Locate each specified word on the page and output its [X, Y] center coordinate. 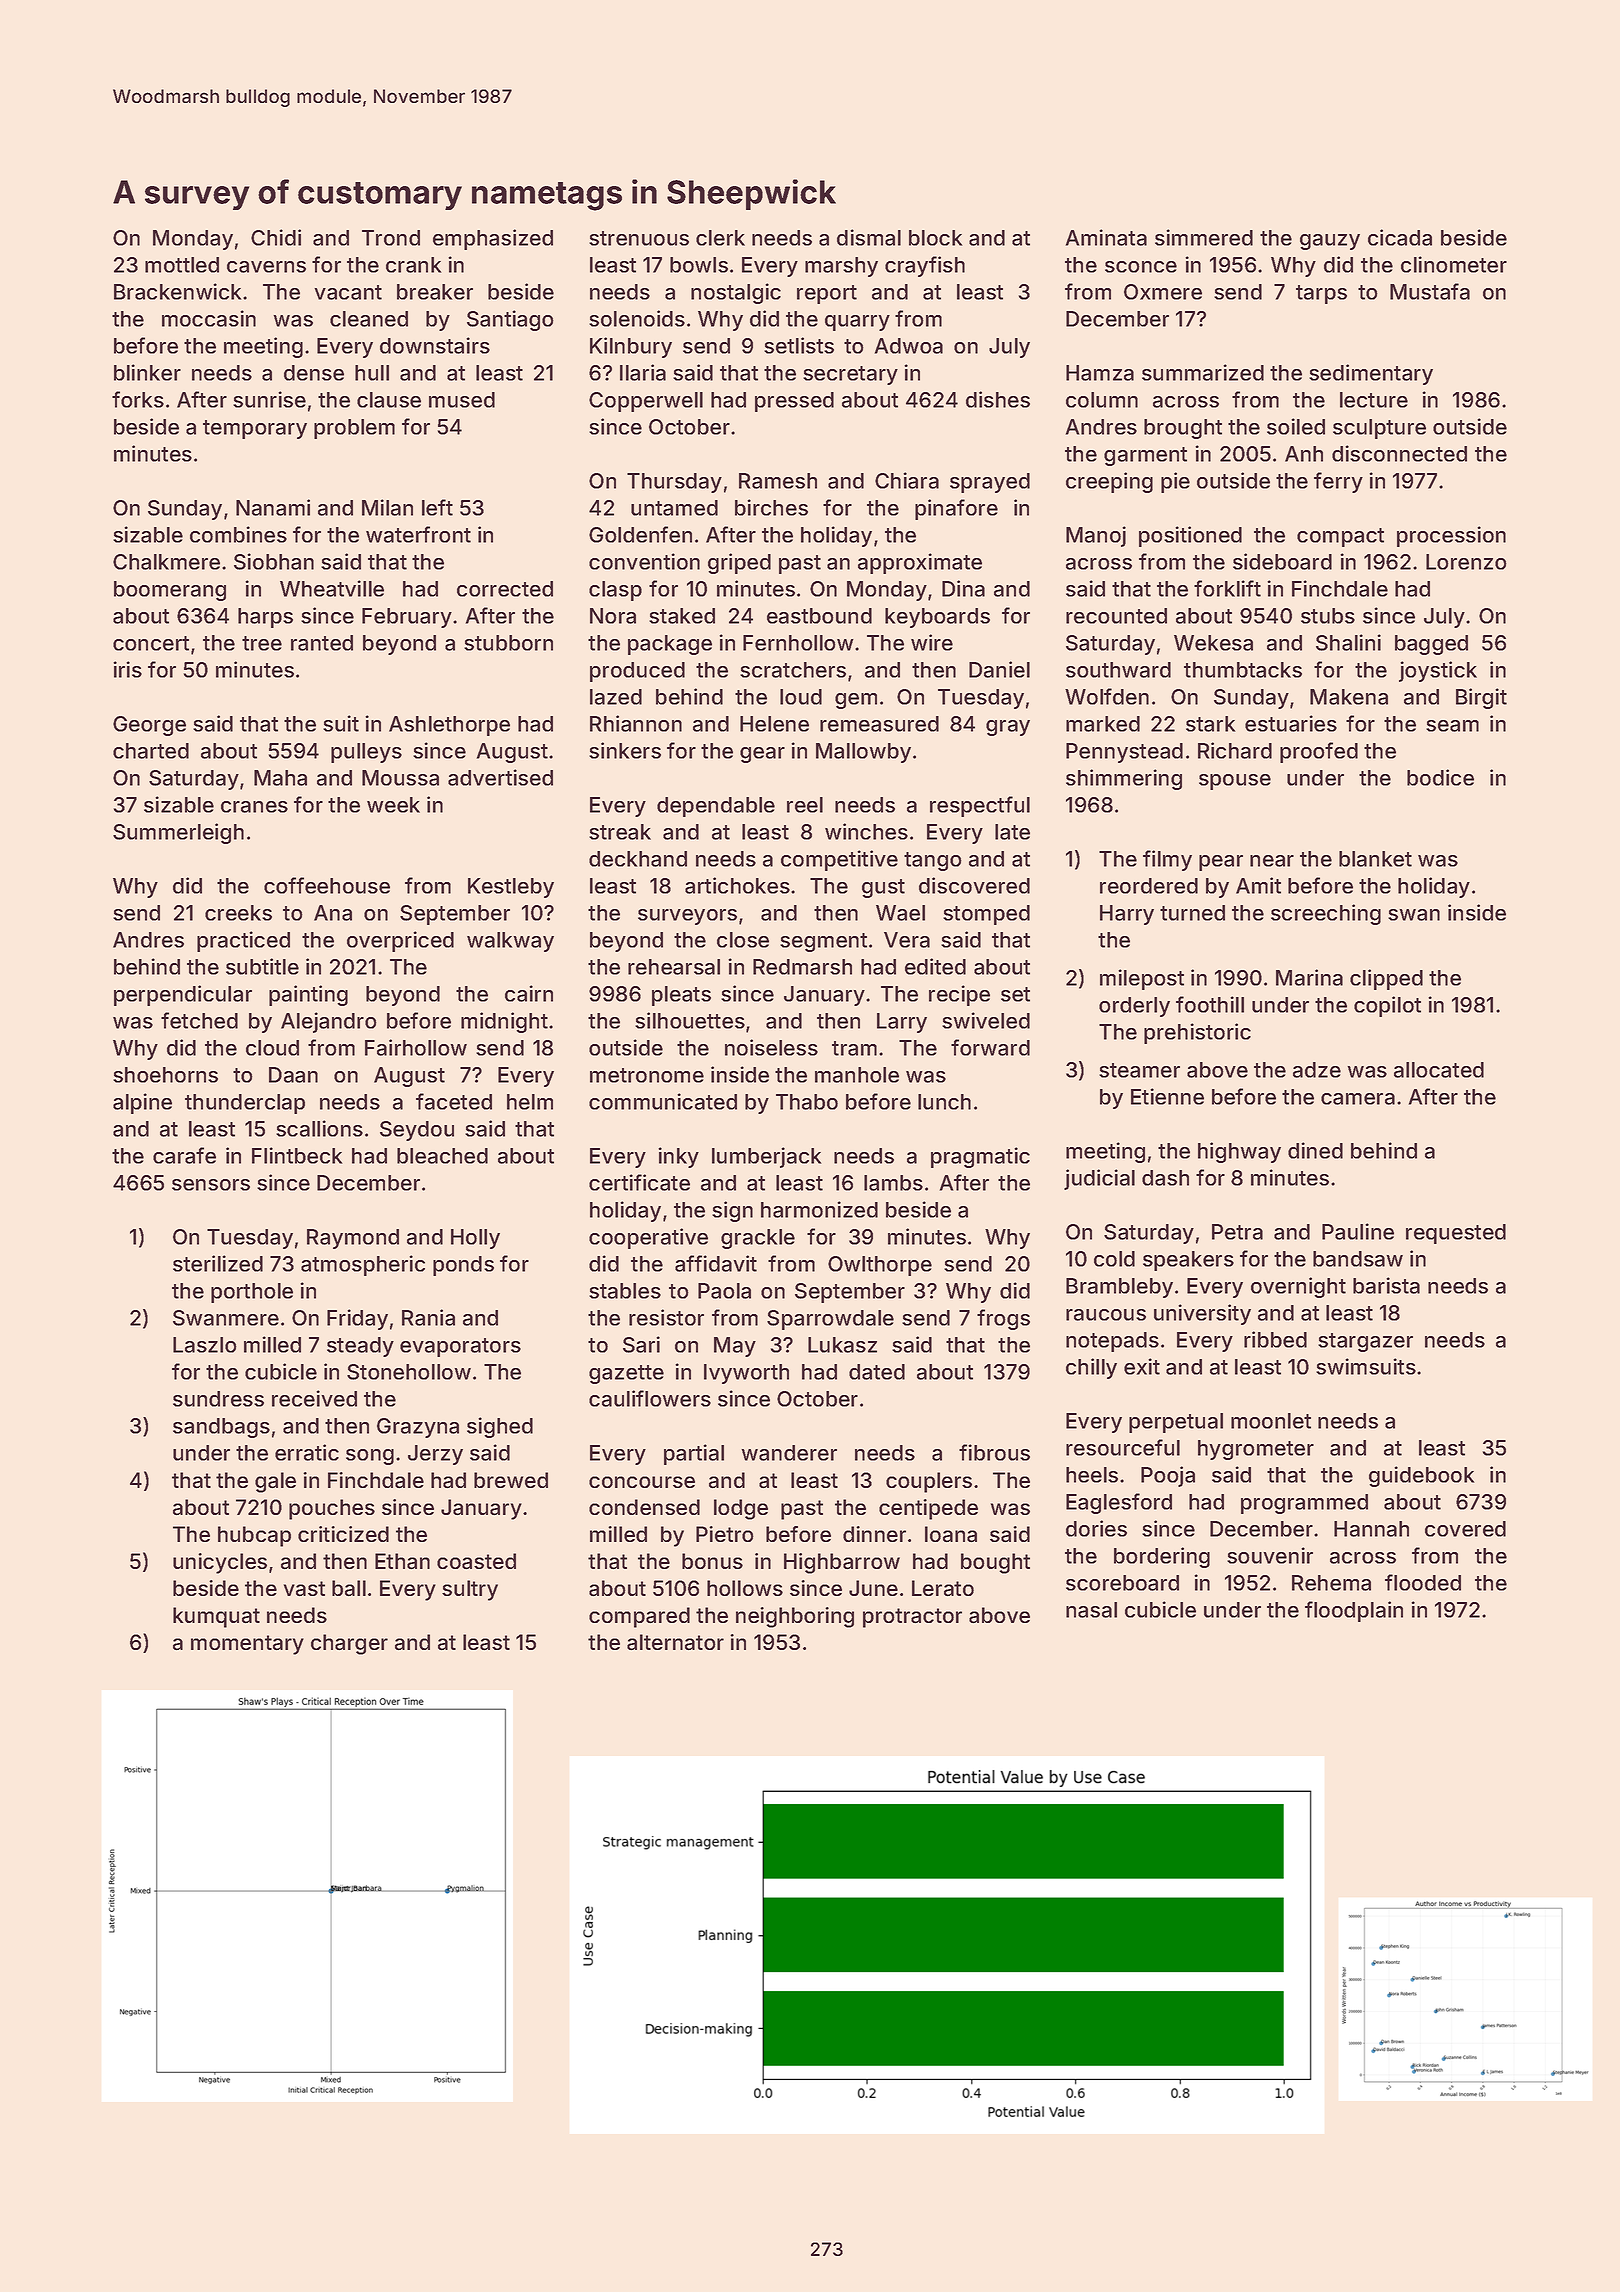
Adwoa [909, 346]
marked [1103, 724]
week [393, 805]
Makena [1349, 697]
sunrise [269, 399]
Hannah [1371, 1529]
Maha [280, 778]
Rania [428, 1317]
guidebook [1421, 1476]
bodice [1440, 777]
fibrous [994, 1452]
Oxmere [1163, 292]
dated [877, 1372]
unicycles [220, 1563]
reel [805, 805]
